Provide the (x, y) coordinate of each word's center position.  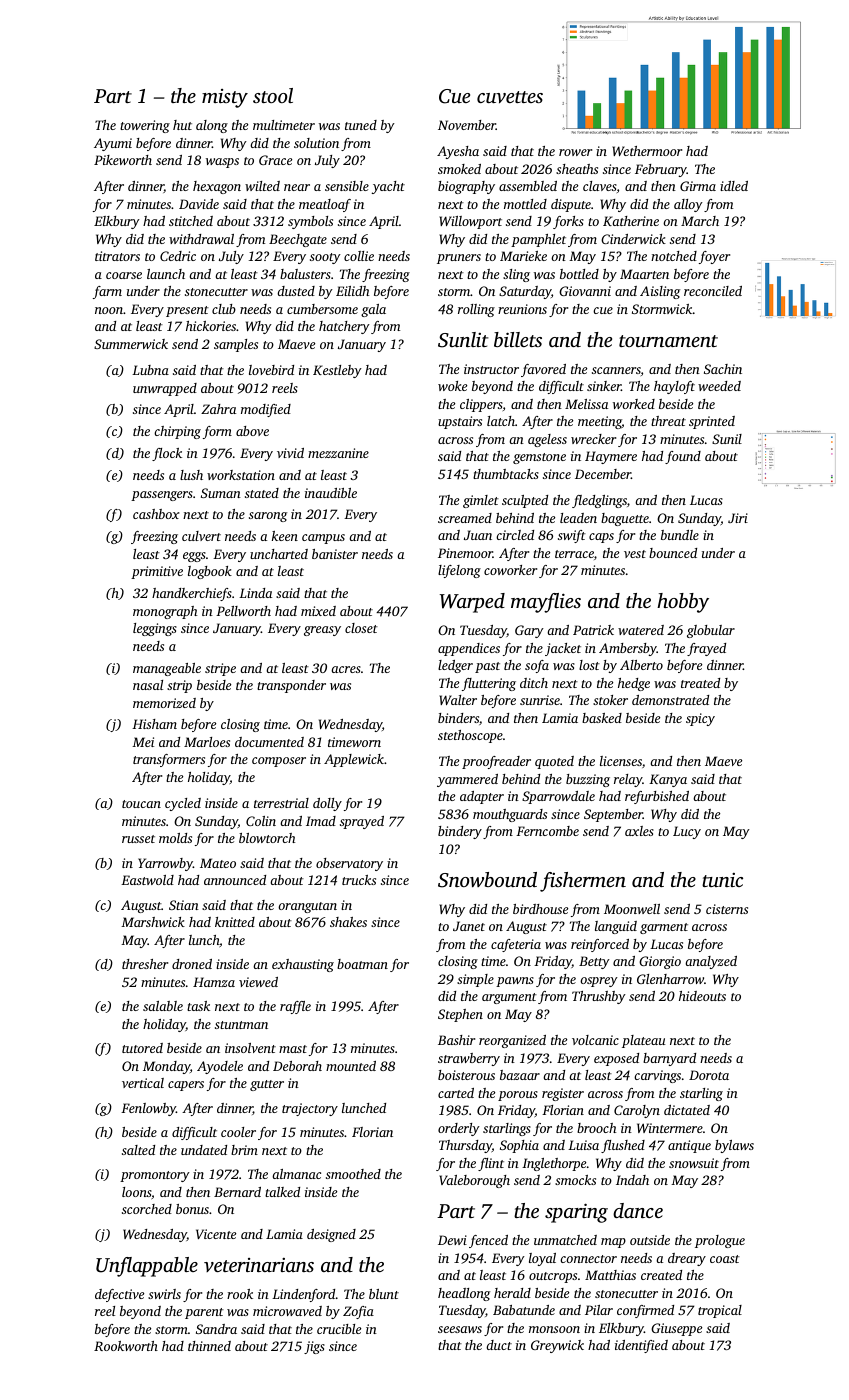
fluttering (489, 684)
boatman (362, 964)
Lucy (687, 832)
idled (734, 186)
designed (331, 1235)
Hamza (214, 982)
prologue (720, 1241)
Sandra (216, 1329)
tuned (361, 125)
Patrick (593, 630)
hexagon (217, 187)
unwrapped (165, 389)
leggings (155, 629)
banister (335, 554)
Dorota (709, 1075)
